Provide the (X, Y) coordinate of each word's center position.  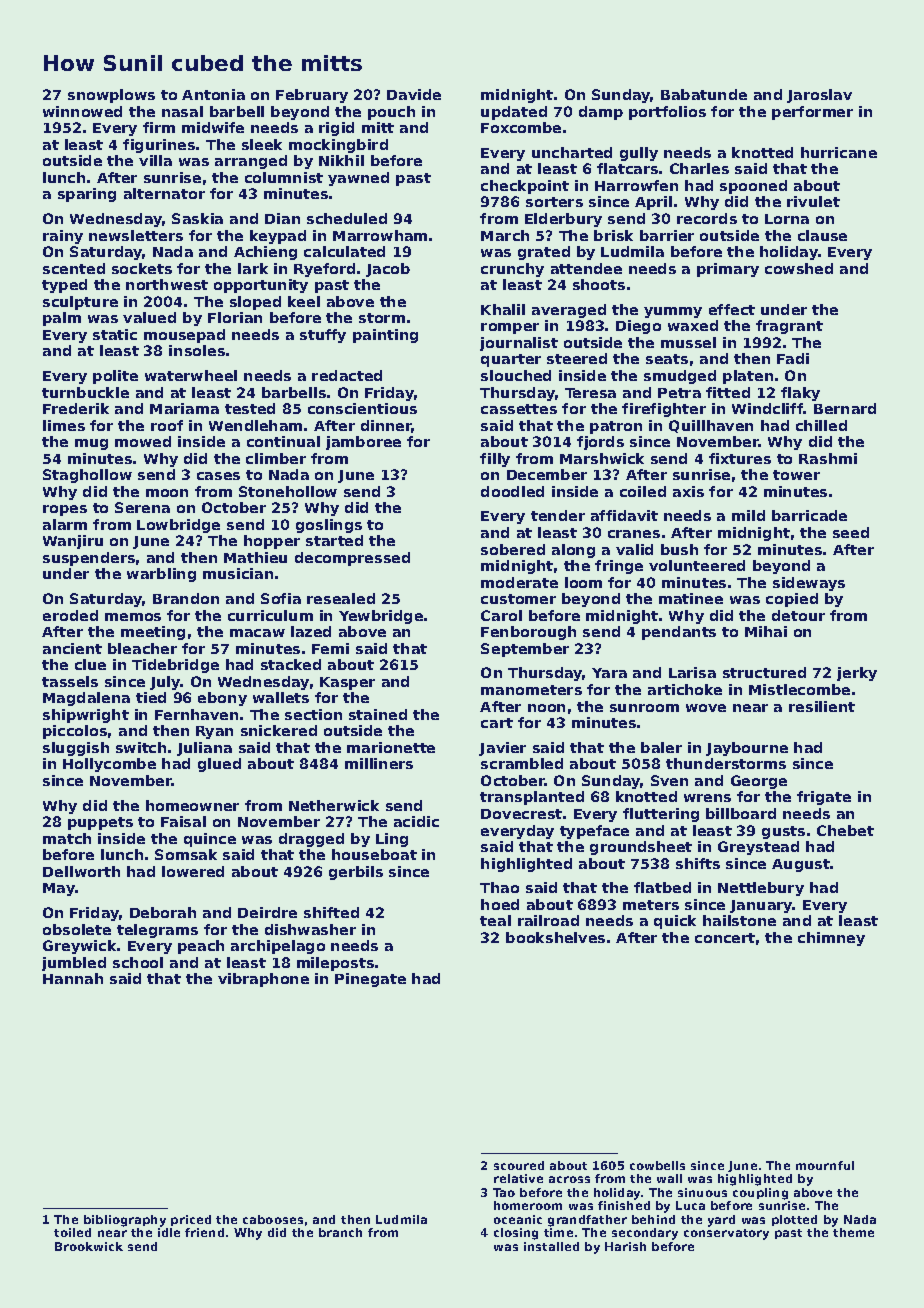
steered (577, 358)
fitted (728, 392)
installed (551, 1246)
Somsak (186, 854)
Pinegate (370, 980)
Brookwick (89, 1246)
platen (748, 377)
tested (250, 408)
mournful (825, 1165)
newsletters (136, 235)
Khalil (503, 309)
